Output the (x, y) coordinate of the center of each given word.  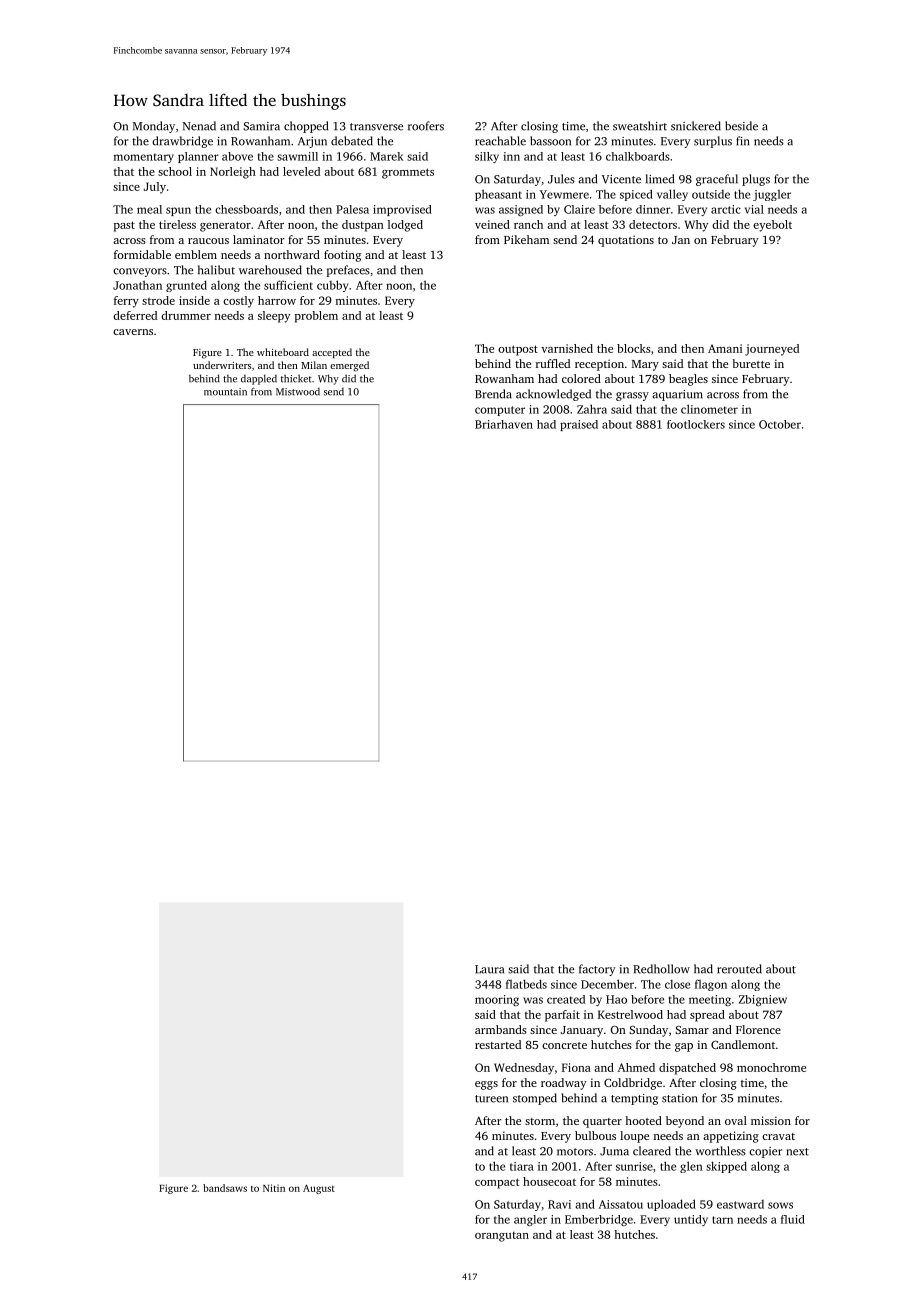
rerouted (739, 969)
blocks (634, 348)
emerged (349, 366)
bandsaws (225, 1188)
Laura (489, 969)
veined (492, 224)
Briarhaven (504, 424)
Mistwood (298, 392)
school (175, 171)
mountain (225, 392)
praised (579, 425)
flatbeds (526, 984)
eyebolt (772, 226)
